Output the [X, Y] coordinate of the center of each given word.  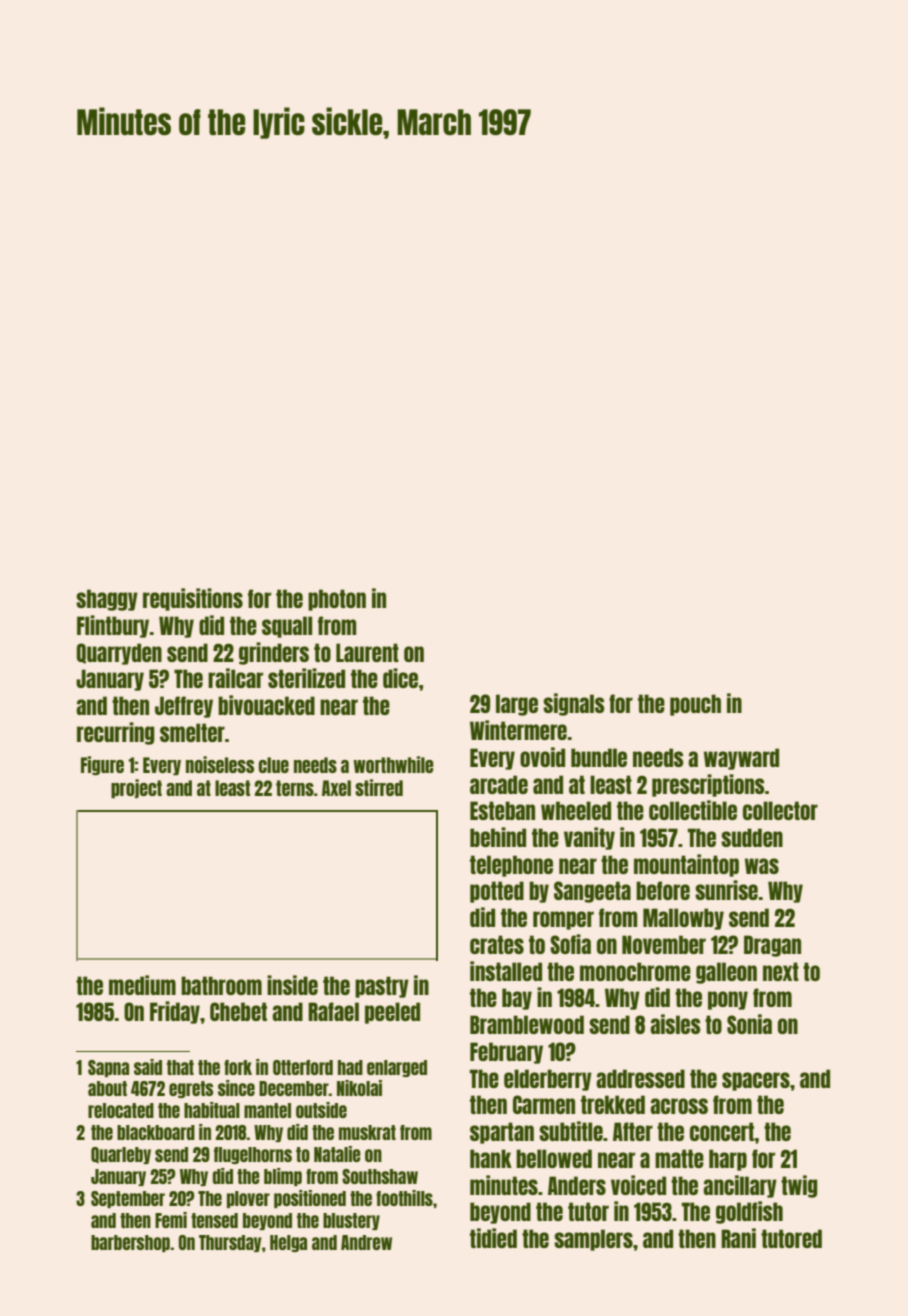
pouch [695, 705]
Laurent [367, 652]
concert [722, 1131]
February [506, 1053]
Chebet [238, 1011]
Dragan [772, 946]
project [136, 789]
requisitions [193, 599]
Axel [336, 788]
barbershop [130, 1243]
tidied [493, 1238]
